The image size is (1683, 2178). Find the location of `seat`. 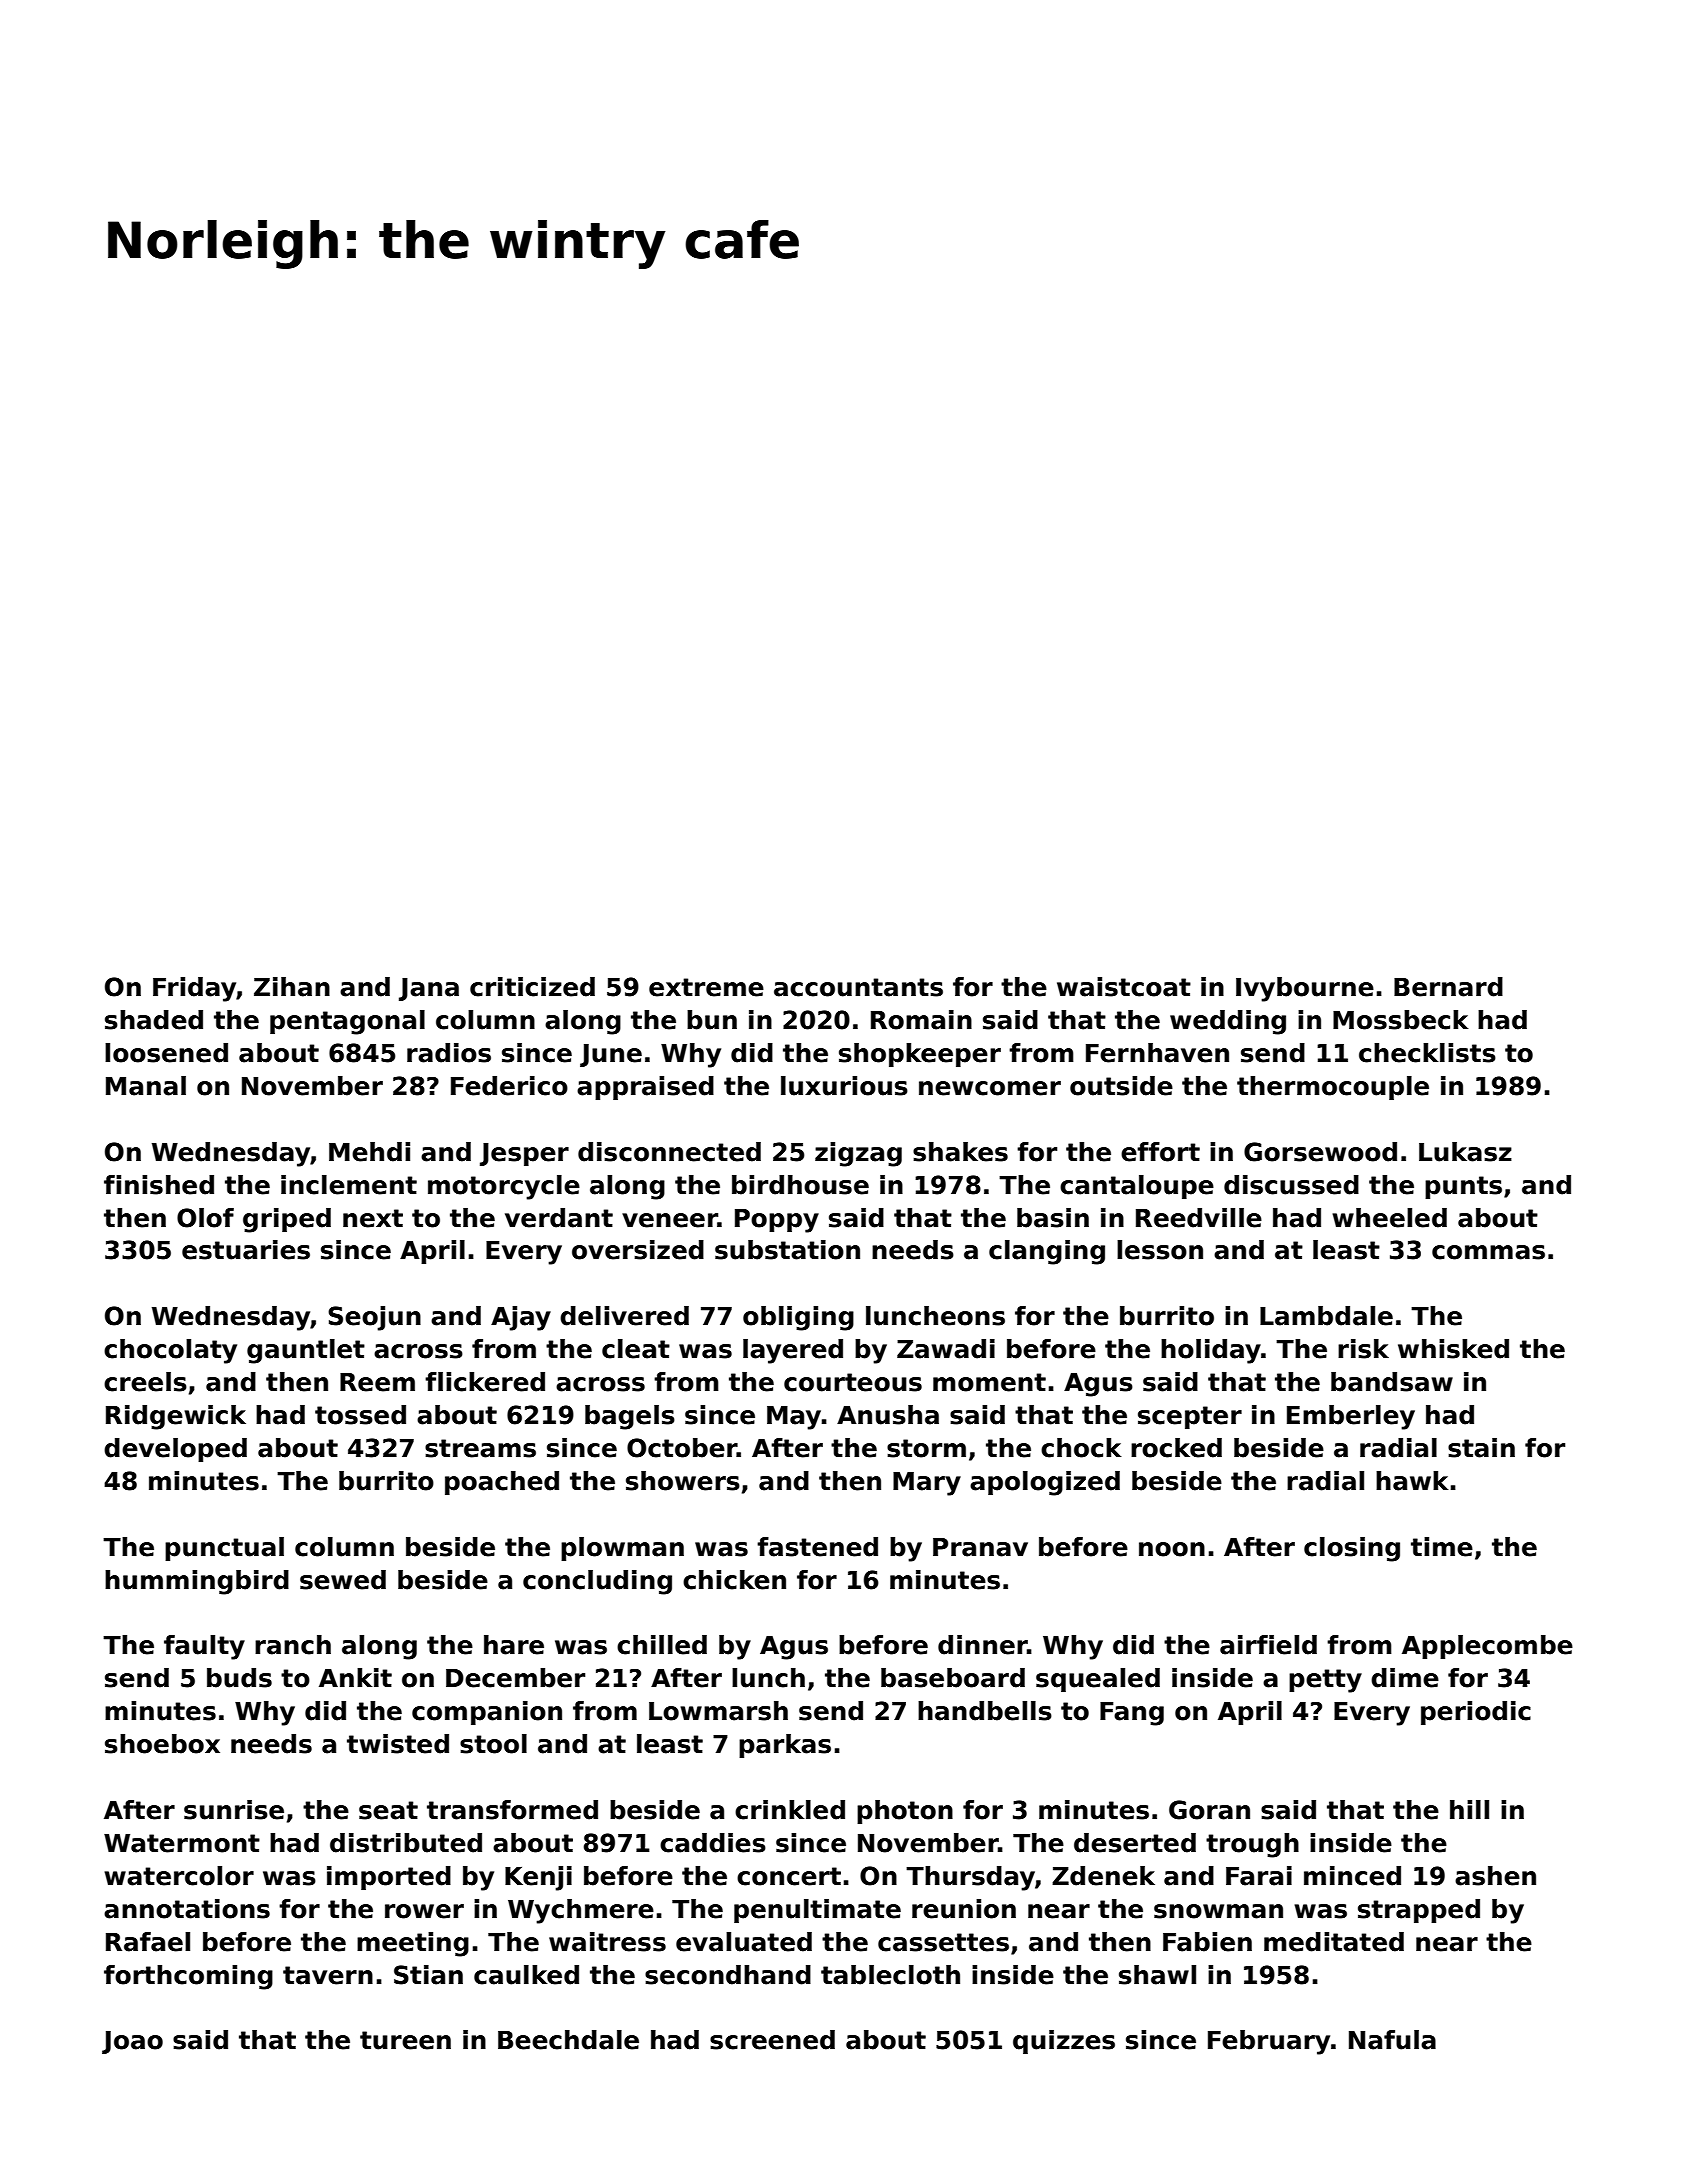

seat is located at coordinates (388, 1810).
